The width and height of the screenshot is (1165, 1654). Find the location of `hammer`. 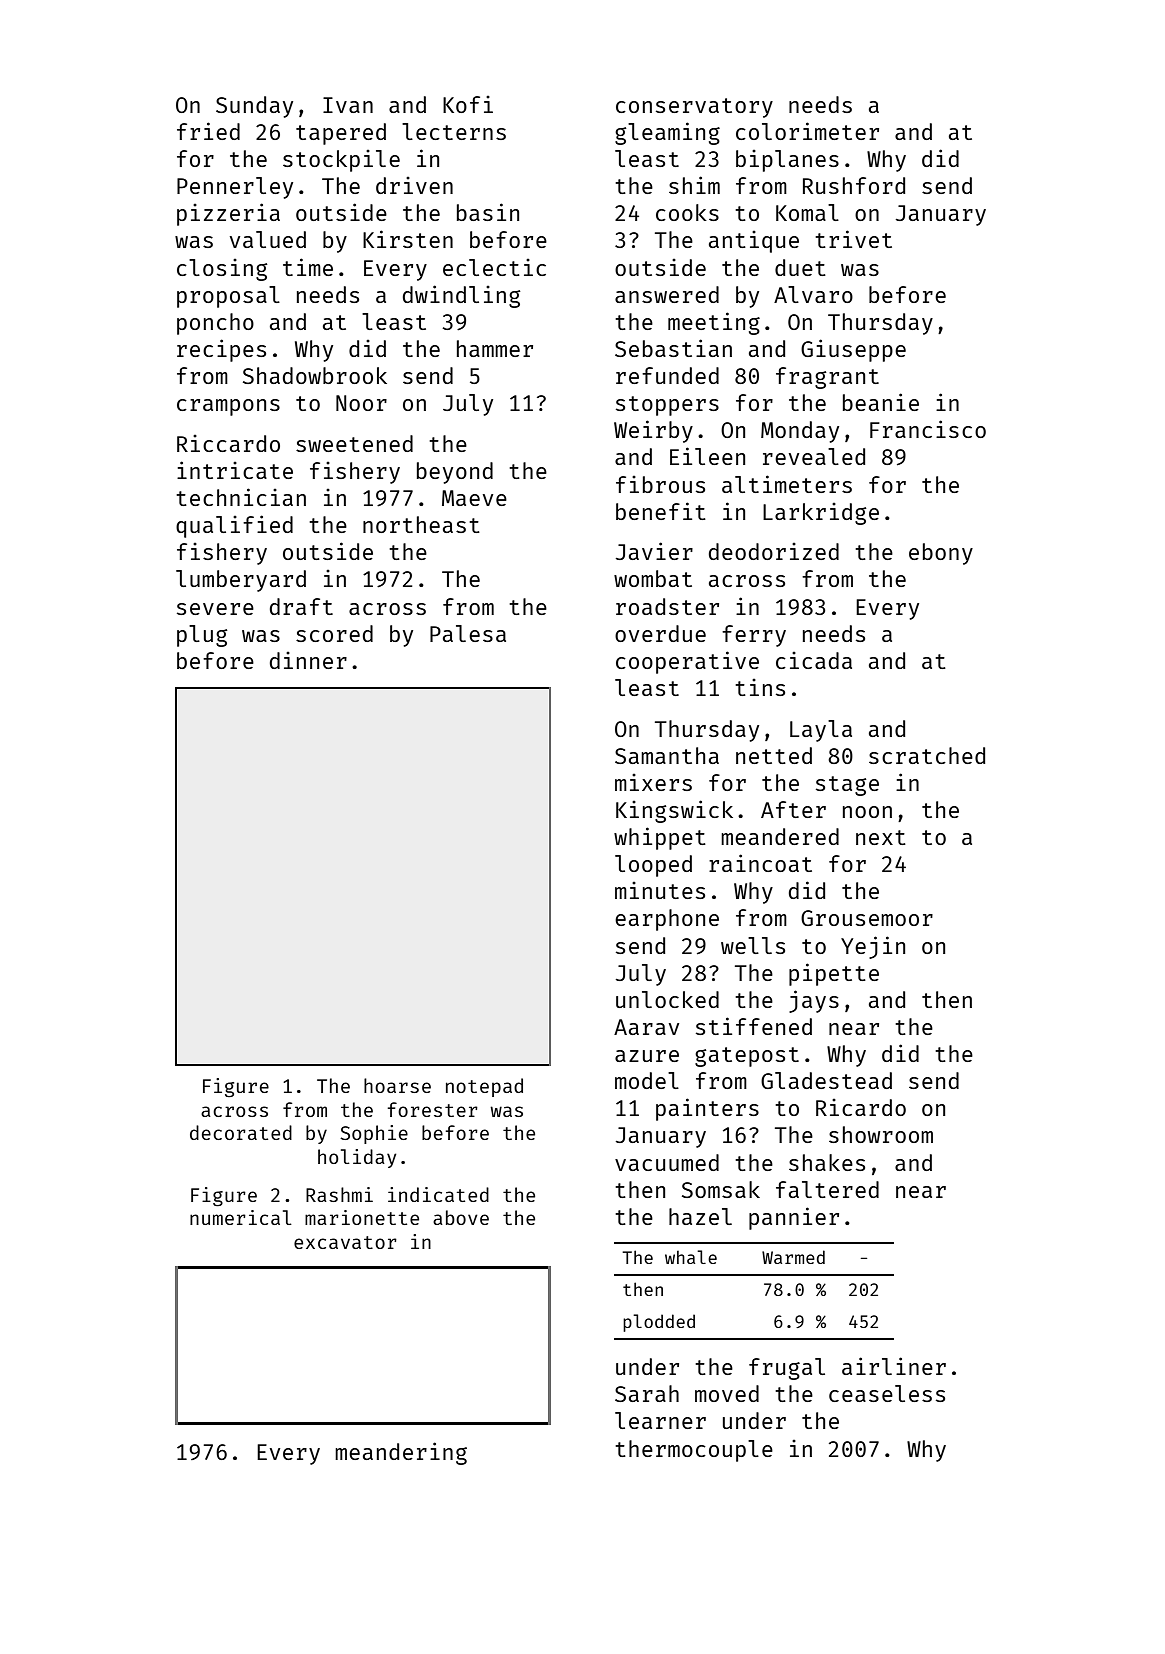

hammer is located at coordinates (495, 348).
